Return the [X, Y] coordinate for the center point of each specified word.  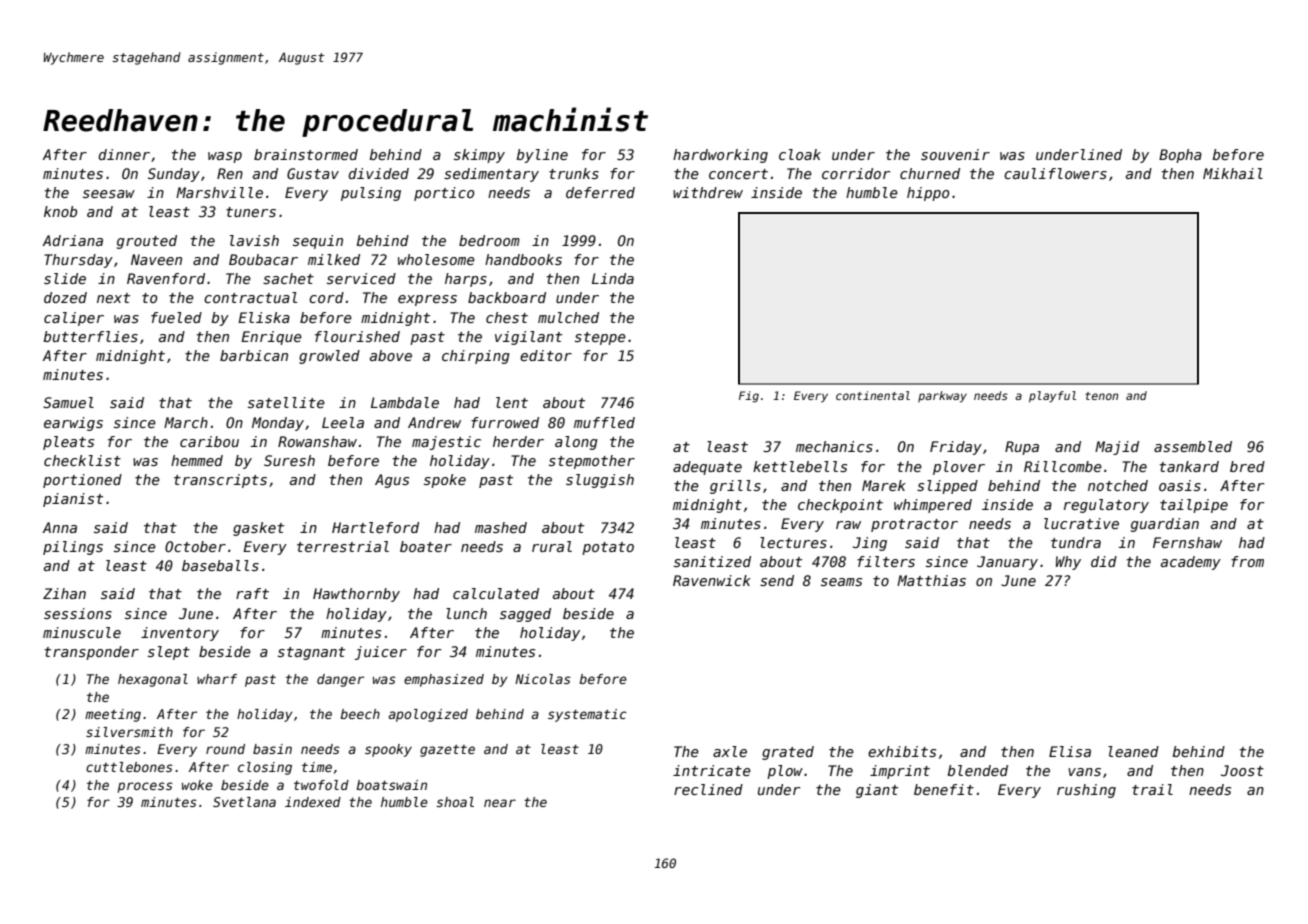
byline [542, 156]
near [500, 803]
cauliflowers [1055, 173]
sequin [318, 242]
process [145, 787]
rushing [1086, 791]
